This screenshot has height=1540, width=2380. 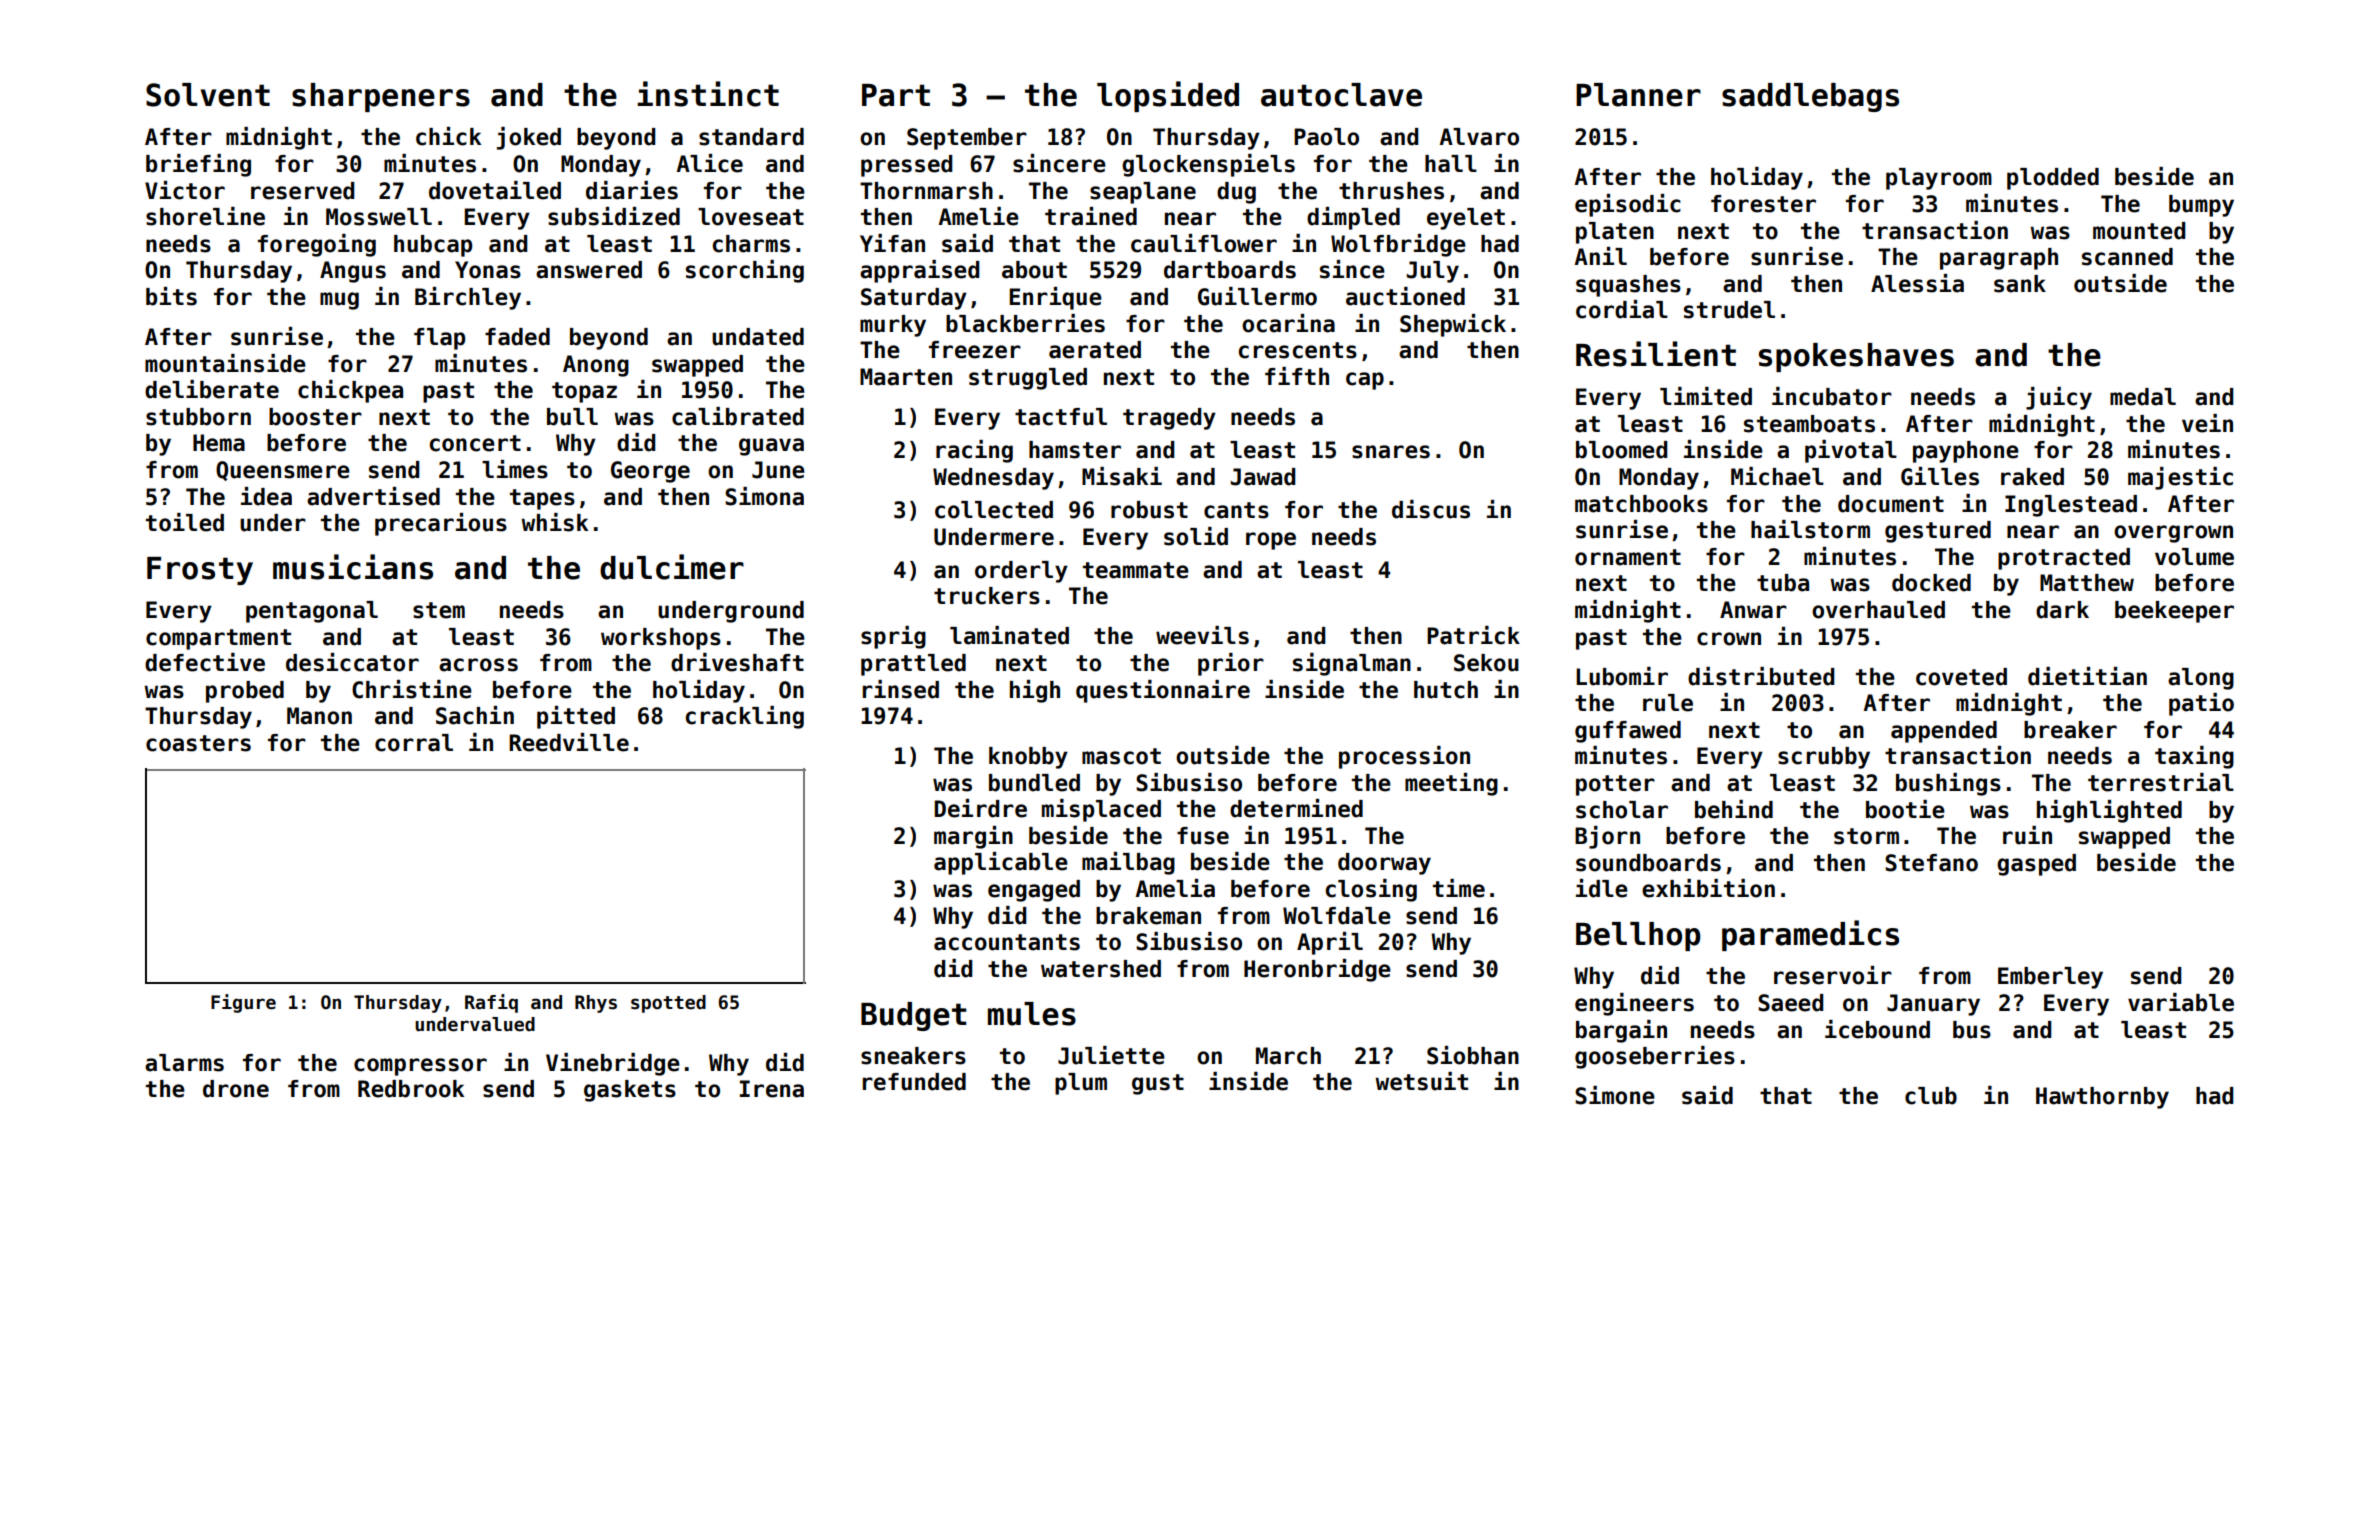 What do you see at coordinates (1288, 1056) in the screenshot?
I see `March` at bounding box center [1288, 1056].
